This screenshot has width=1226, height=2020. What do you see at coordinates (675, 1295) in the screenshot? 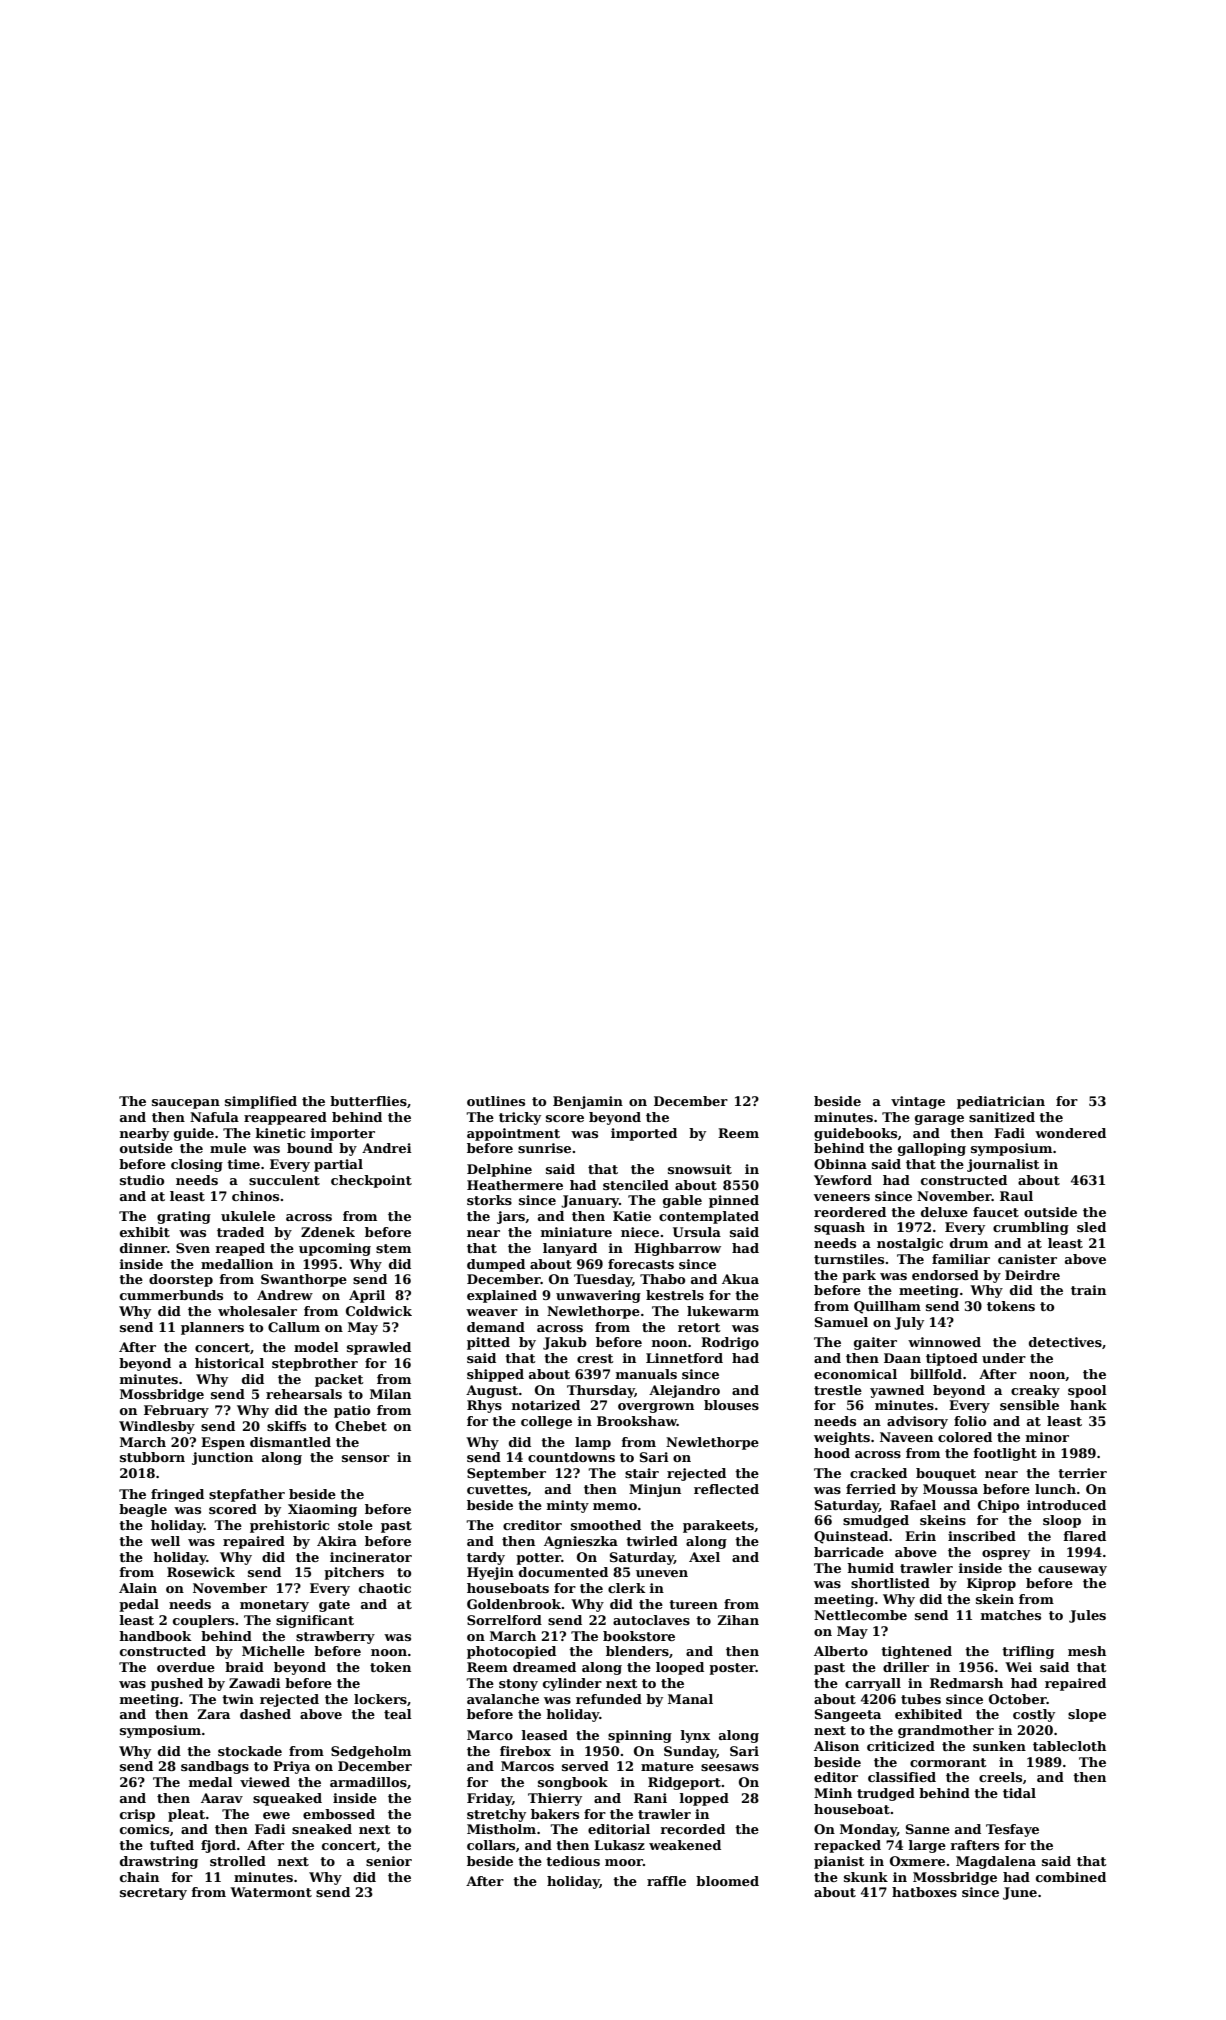
I see `kestrels` at bounding box center [675, 1295].
